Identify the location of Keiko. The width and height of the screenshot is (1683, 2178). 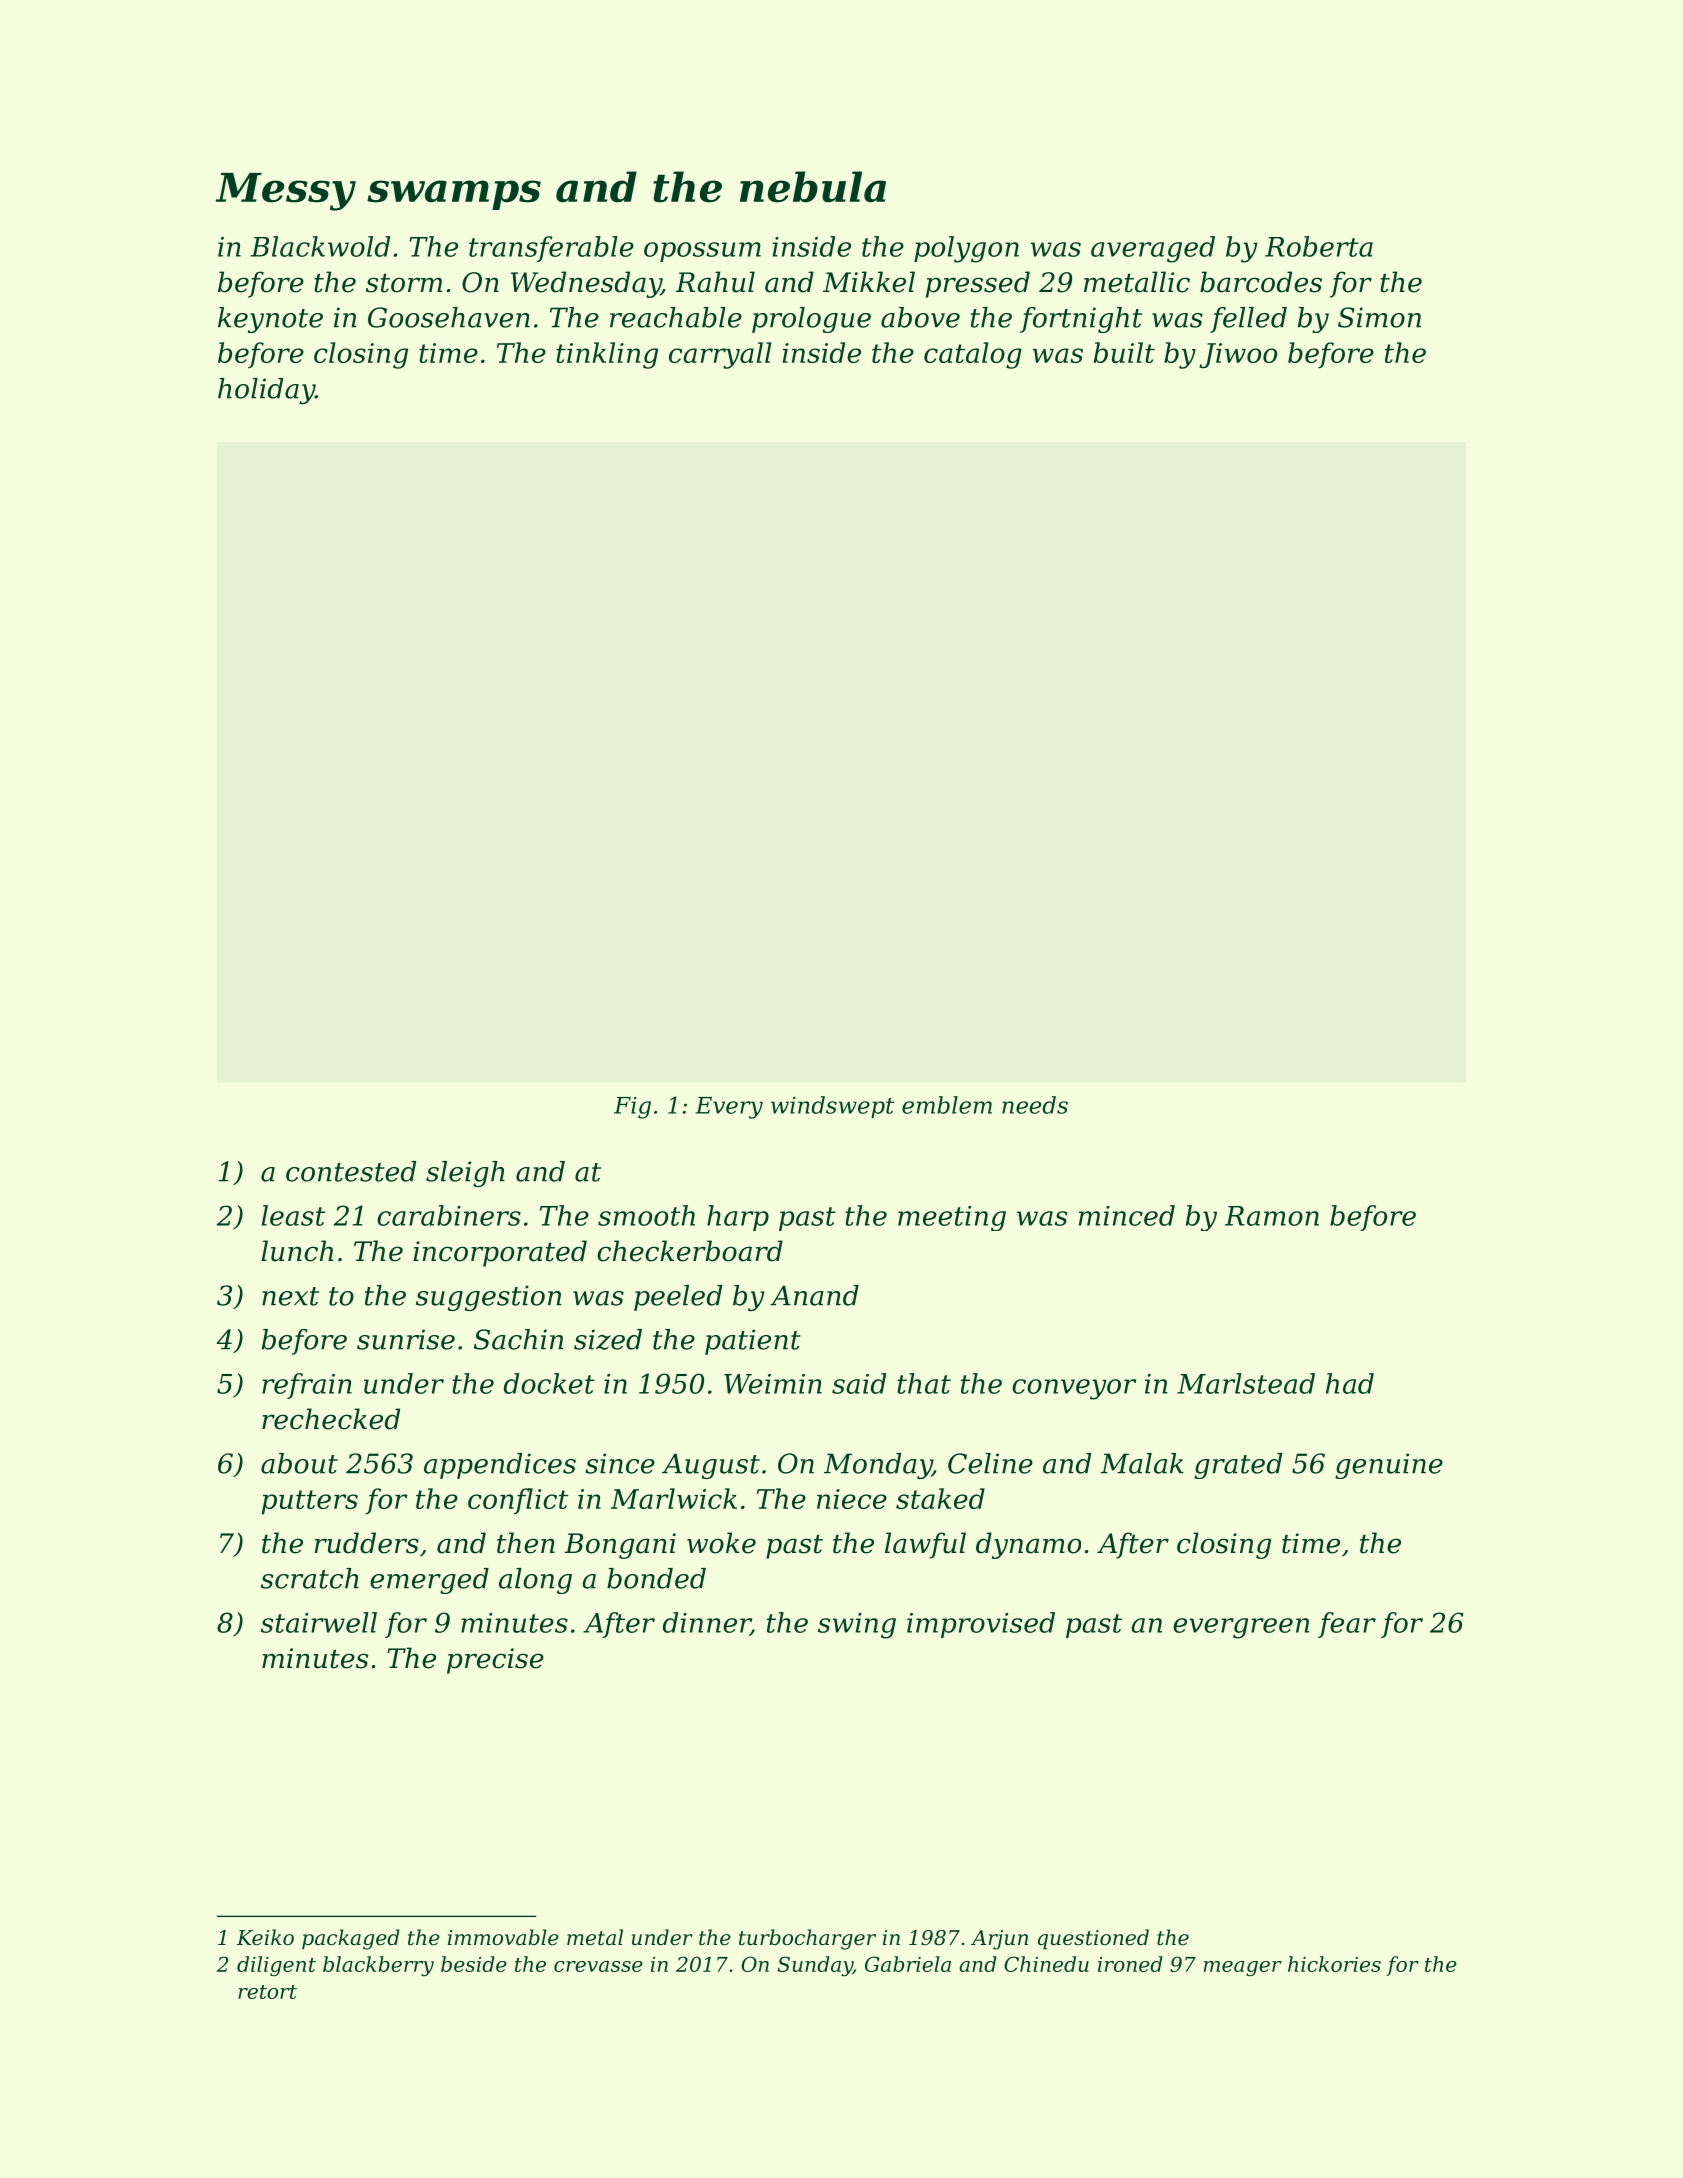
(265, 1937).
